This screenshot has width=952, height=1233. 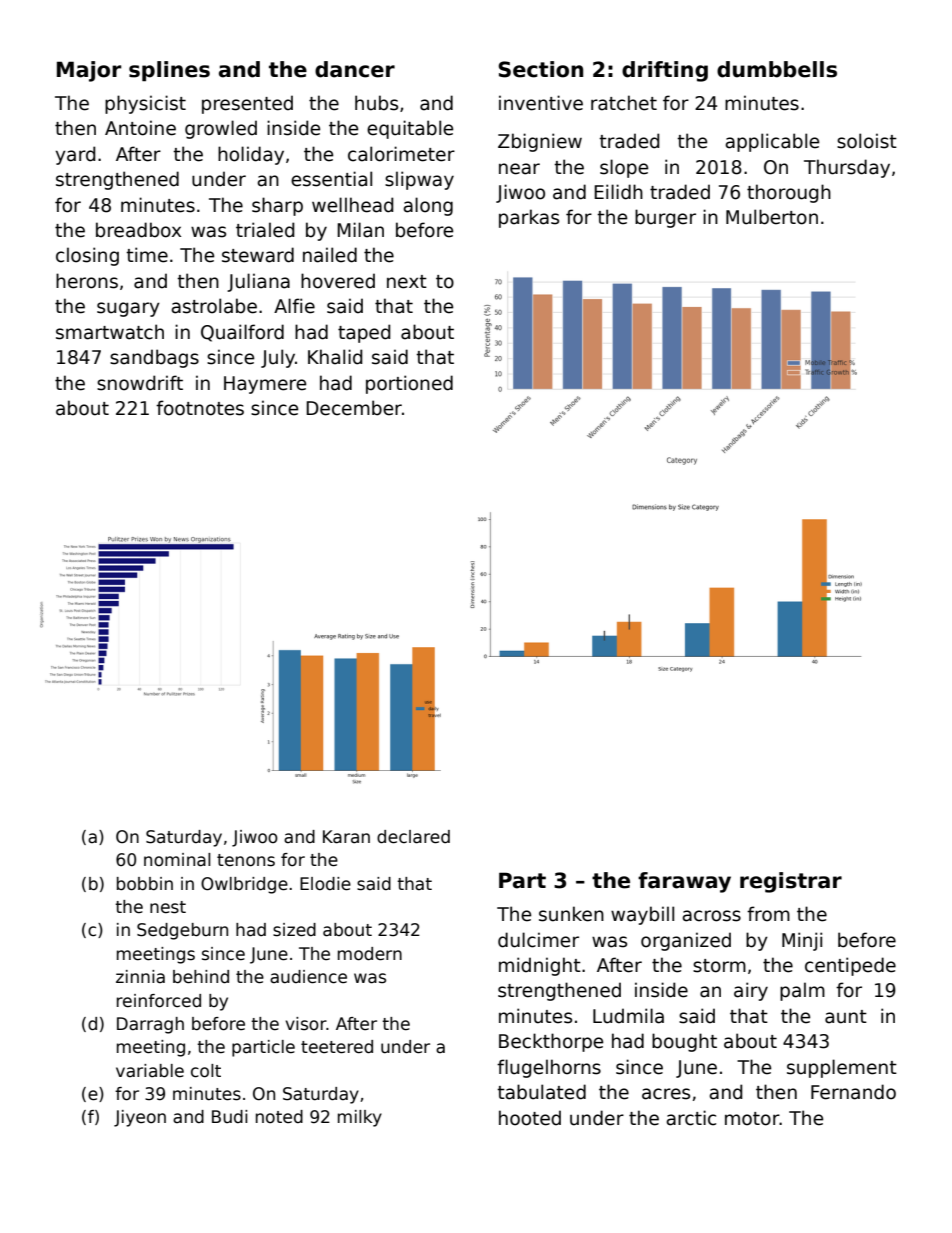 What do you see at coordinates (150, 1025) in the screenshot?
I see `Darragh` at bounding box center [150, 1025].
